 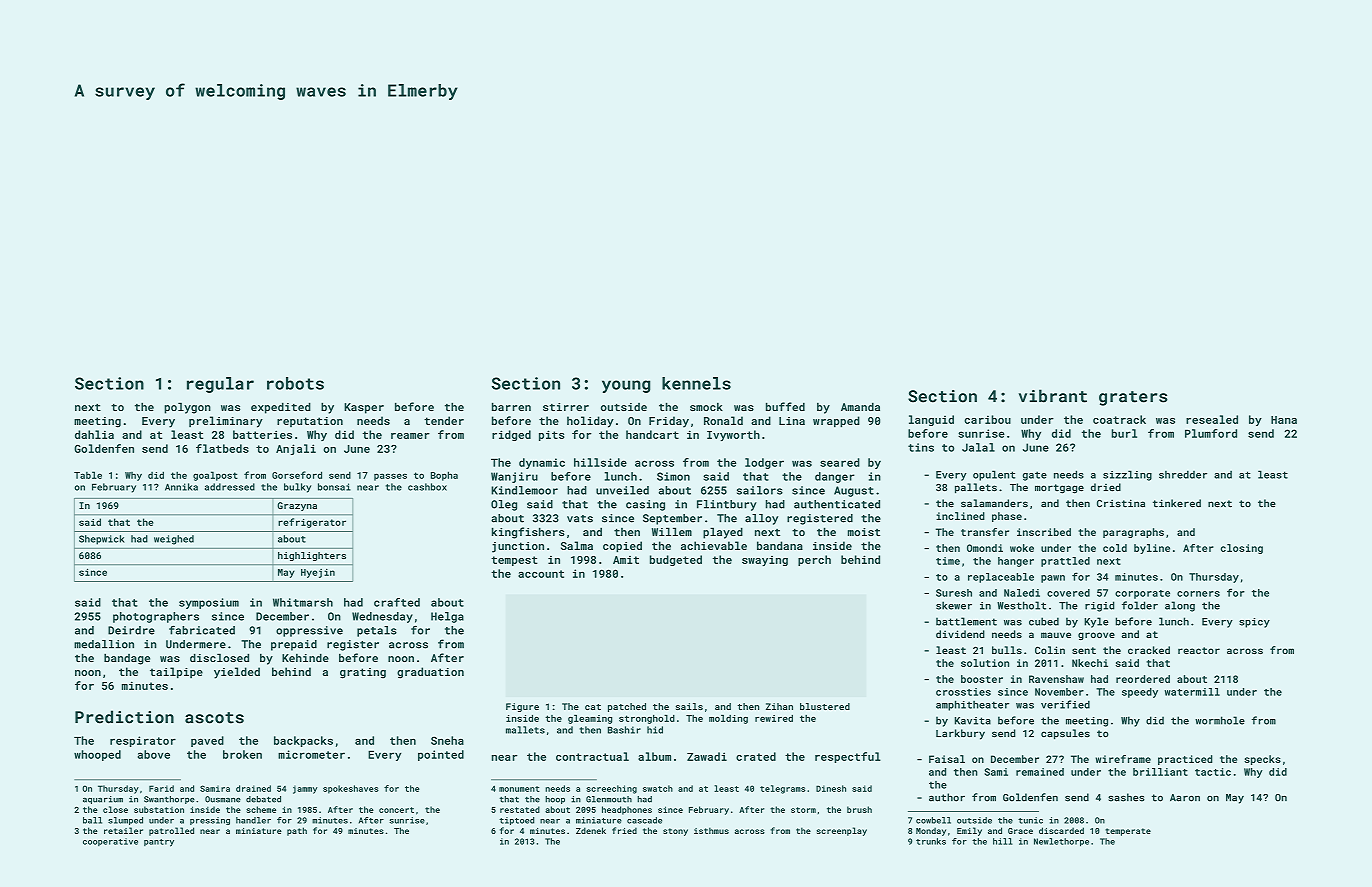 I want to click on tempest, so click(x=514, y=561).
